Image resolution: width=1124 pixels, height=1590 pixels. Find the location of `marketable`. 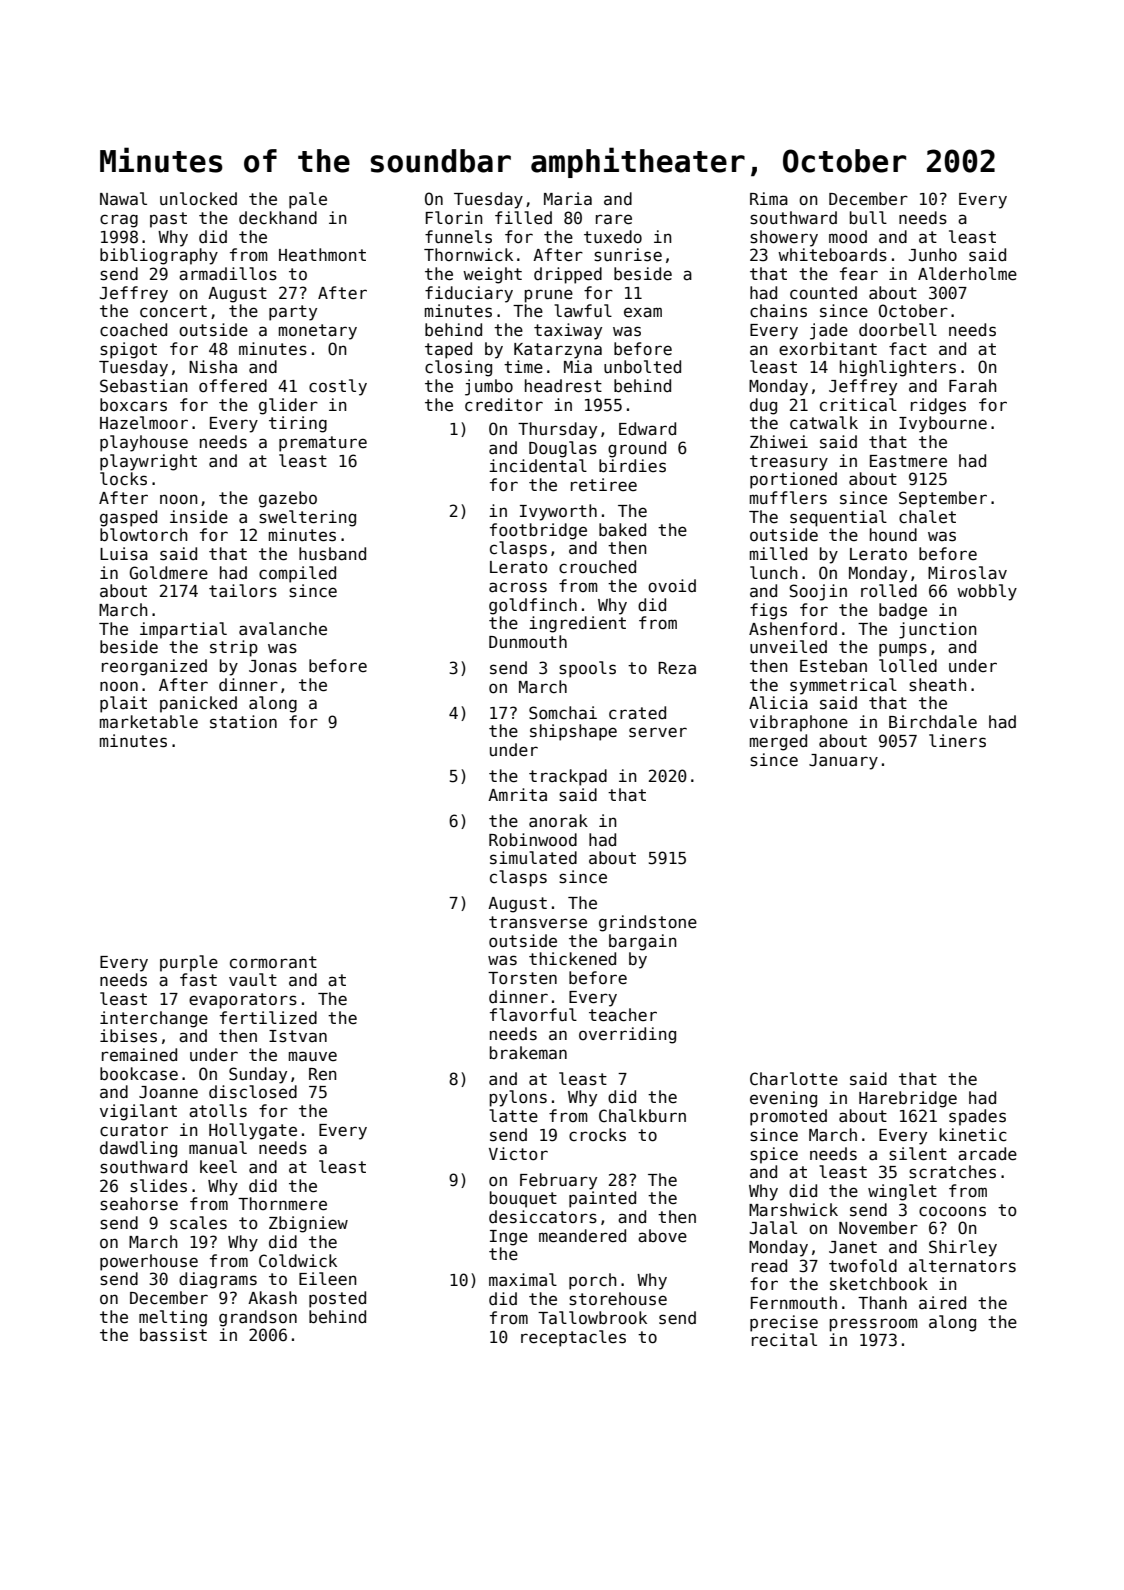

marketable is located at coordinates (149, 722).
